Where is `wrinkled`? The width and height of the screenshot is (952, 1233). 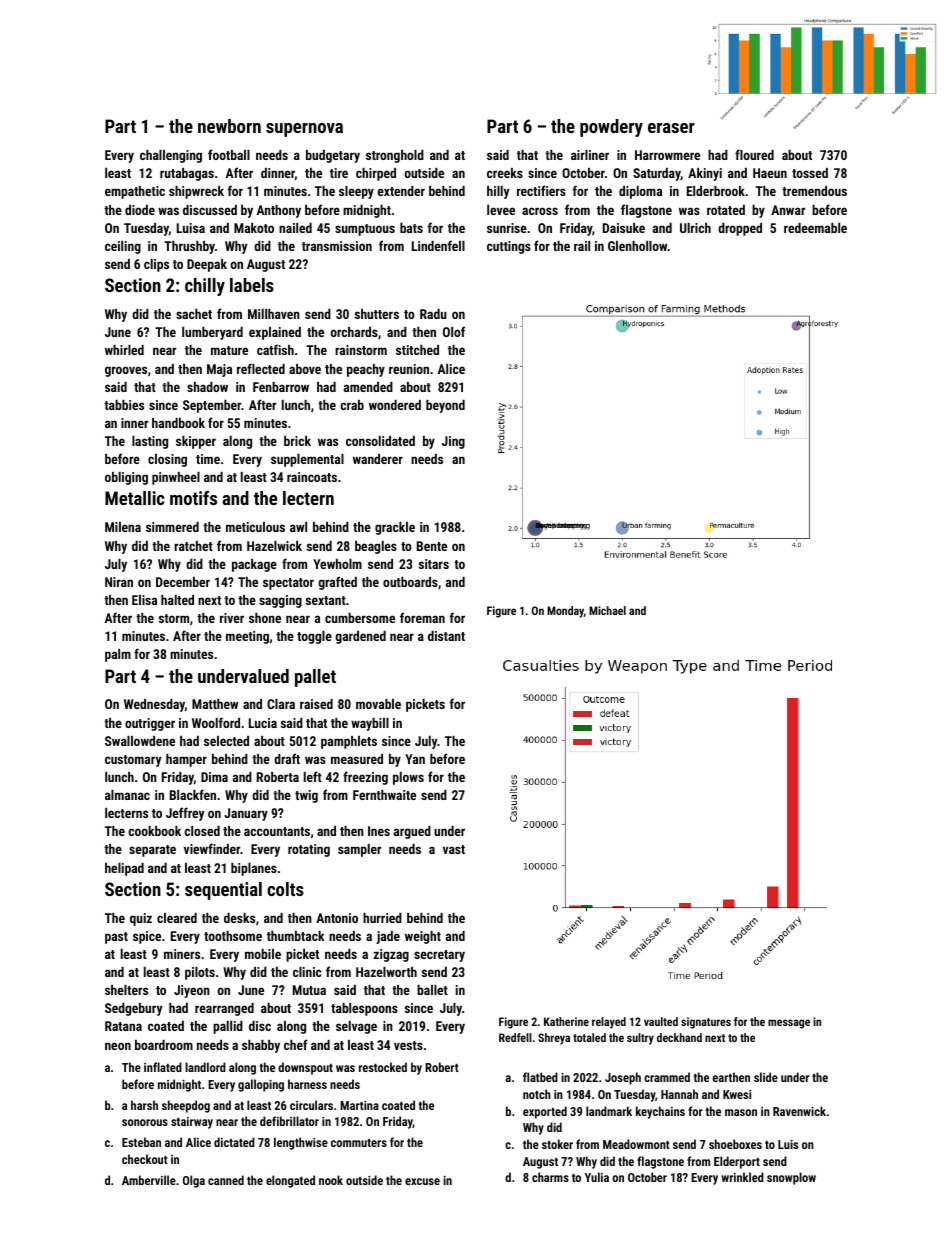 wrinkled is located at coordinates (742, 1177).
